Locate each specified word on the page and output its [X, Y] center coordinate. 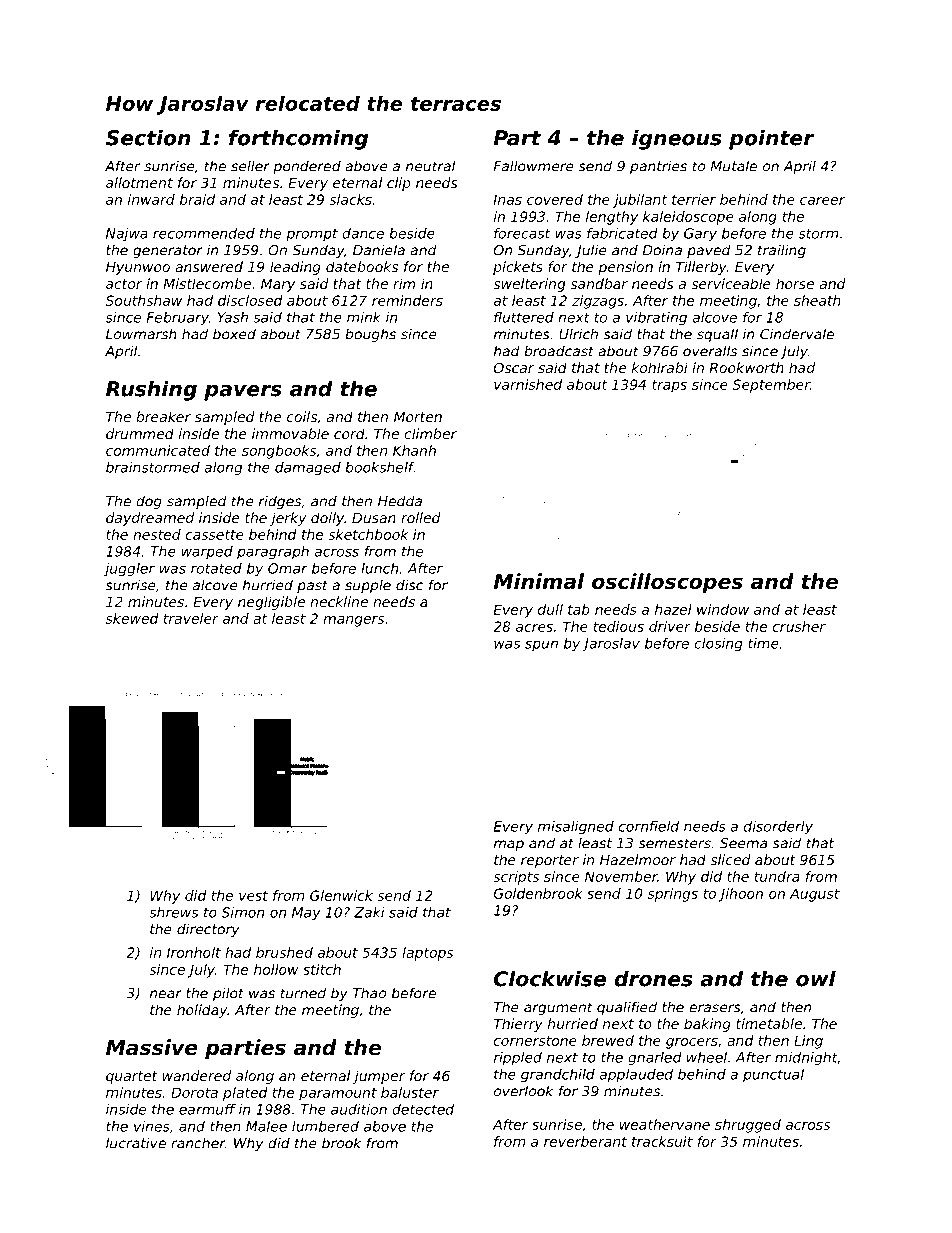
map [509, 845]
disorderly [778, 827]
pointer [772, 139]
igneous [677, 139]
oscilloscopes [667, 583]
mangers [353, 621]
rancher [198, 1143]
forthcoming [298, 139]
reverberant [585, 1141]
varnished [528, 384]
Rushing [151, 390]
